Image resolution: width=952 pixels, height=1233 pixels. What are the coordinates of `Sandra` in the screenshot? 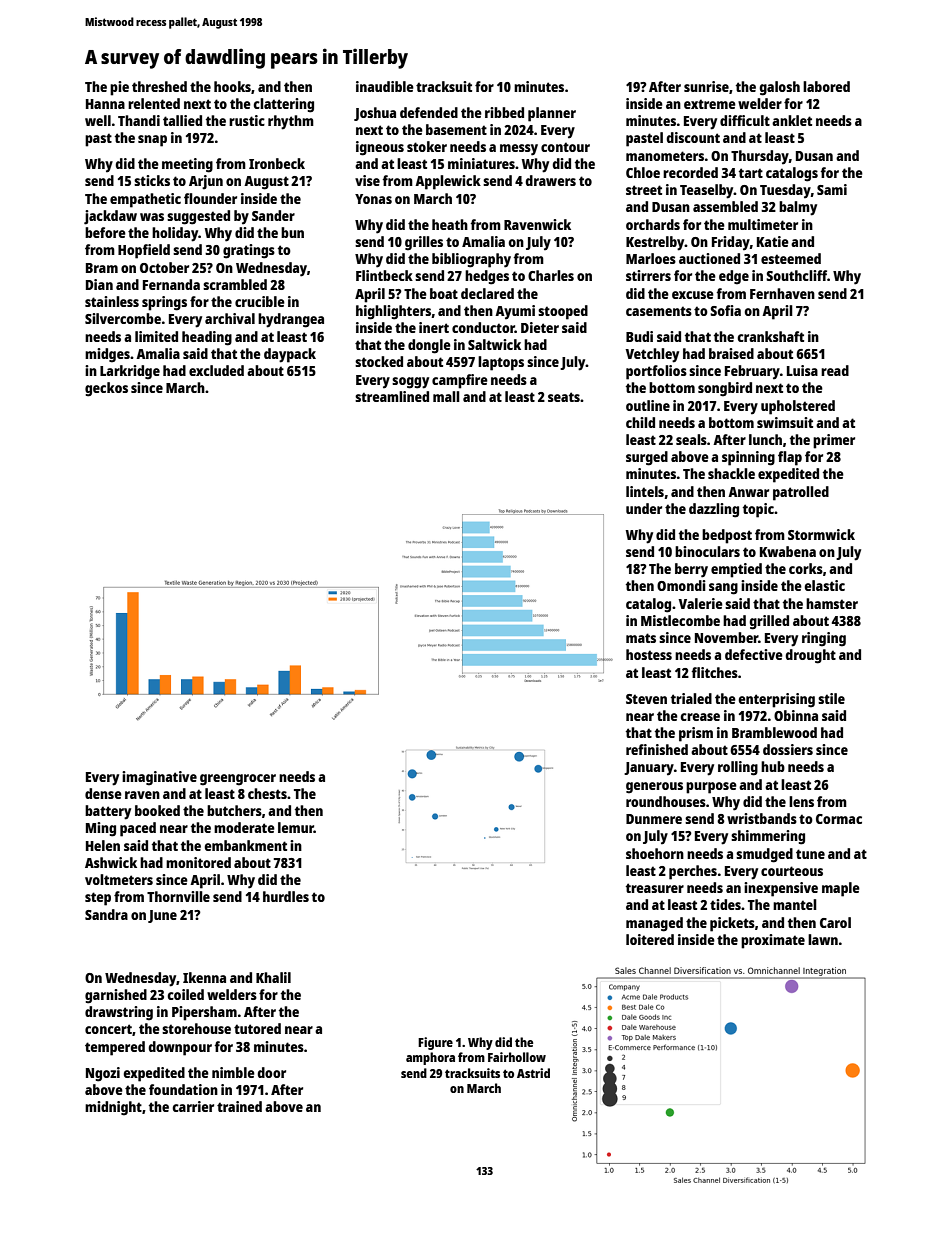 It's located at (106, 914).
